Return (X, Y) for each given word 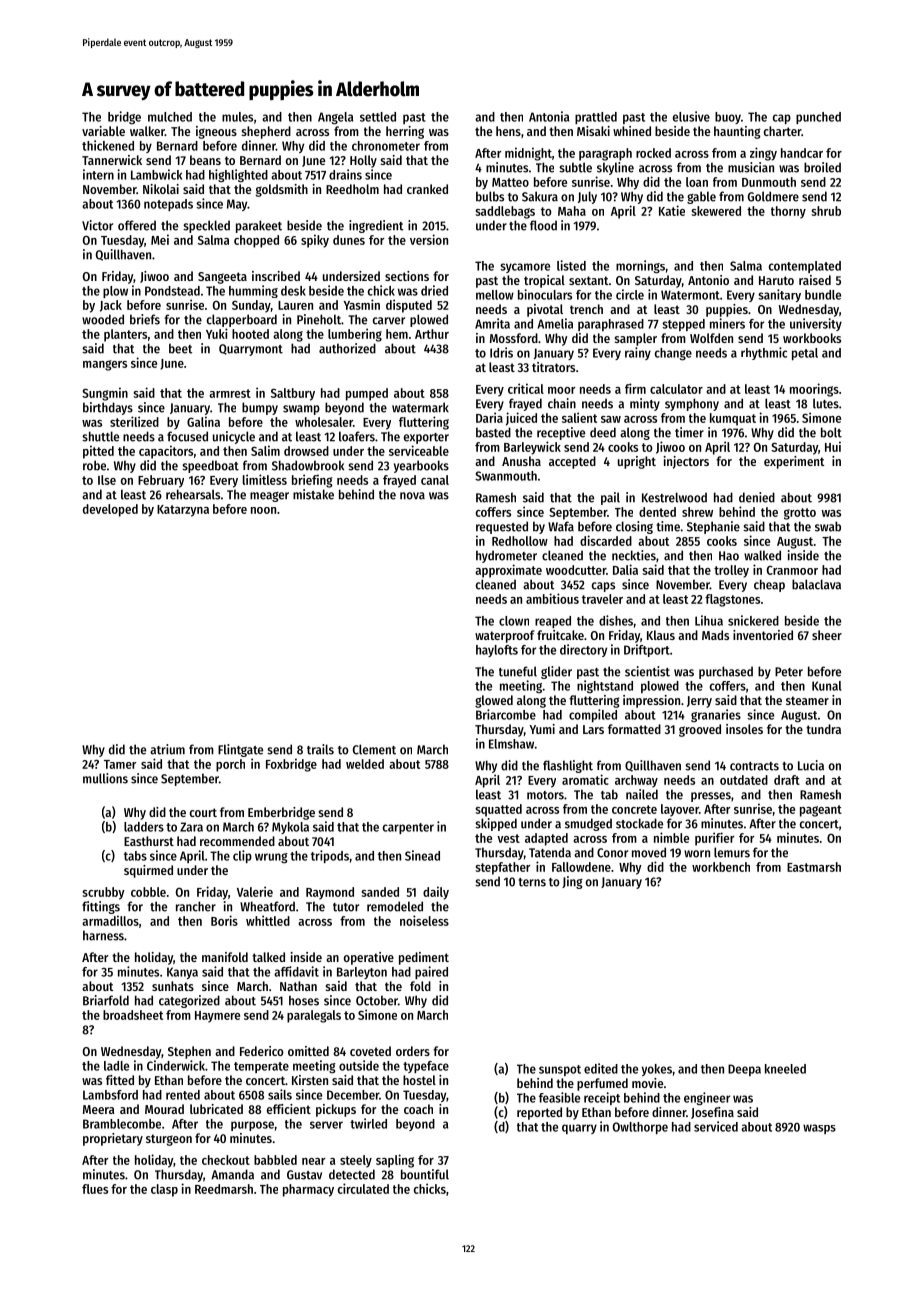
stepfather (502, 868)
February (161, 481)
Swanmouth (506, 476)
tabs (135, 856)
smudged (588, 824)
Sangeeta (222, 278)
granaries (716, 715)
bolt (831, 432)
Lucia (811, 765)
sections (407, 276)
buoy (728, 118)
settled (378, 117)
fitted (120, 1080)
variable (103, 131)
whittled (268, 920)
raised (815, 280)
